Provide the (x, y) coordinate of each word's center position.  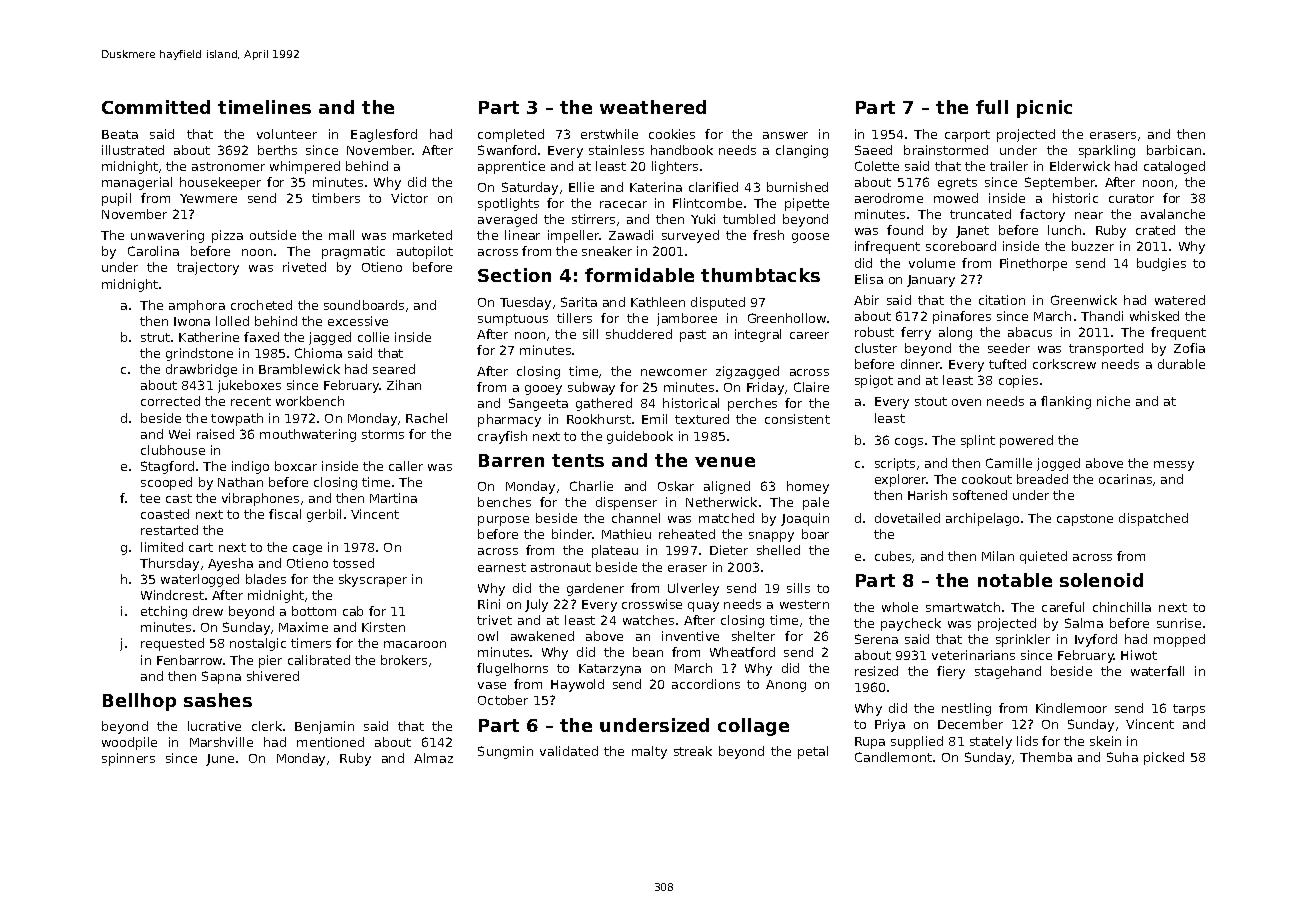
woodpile (129, 743)
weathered (653, 107)
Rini (489, 604)
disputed (718, 303)
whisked (1154, 316)
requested (172, 644)
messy (1174, 466)
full (992, 107)
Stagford (167, 467)
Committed (156, 107)
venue (725, 462)
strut (155, 337)
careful (1063, 607)
